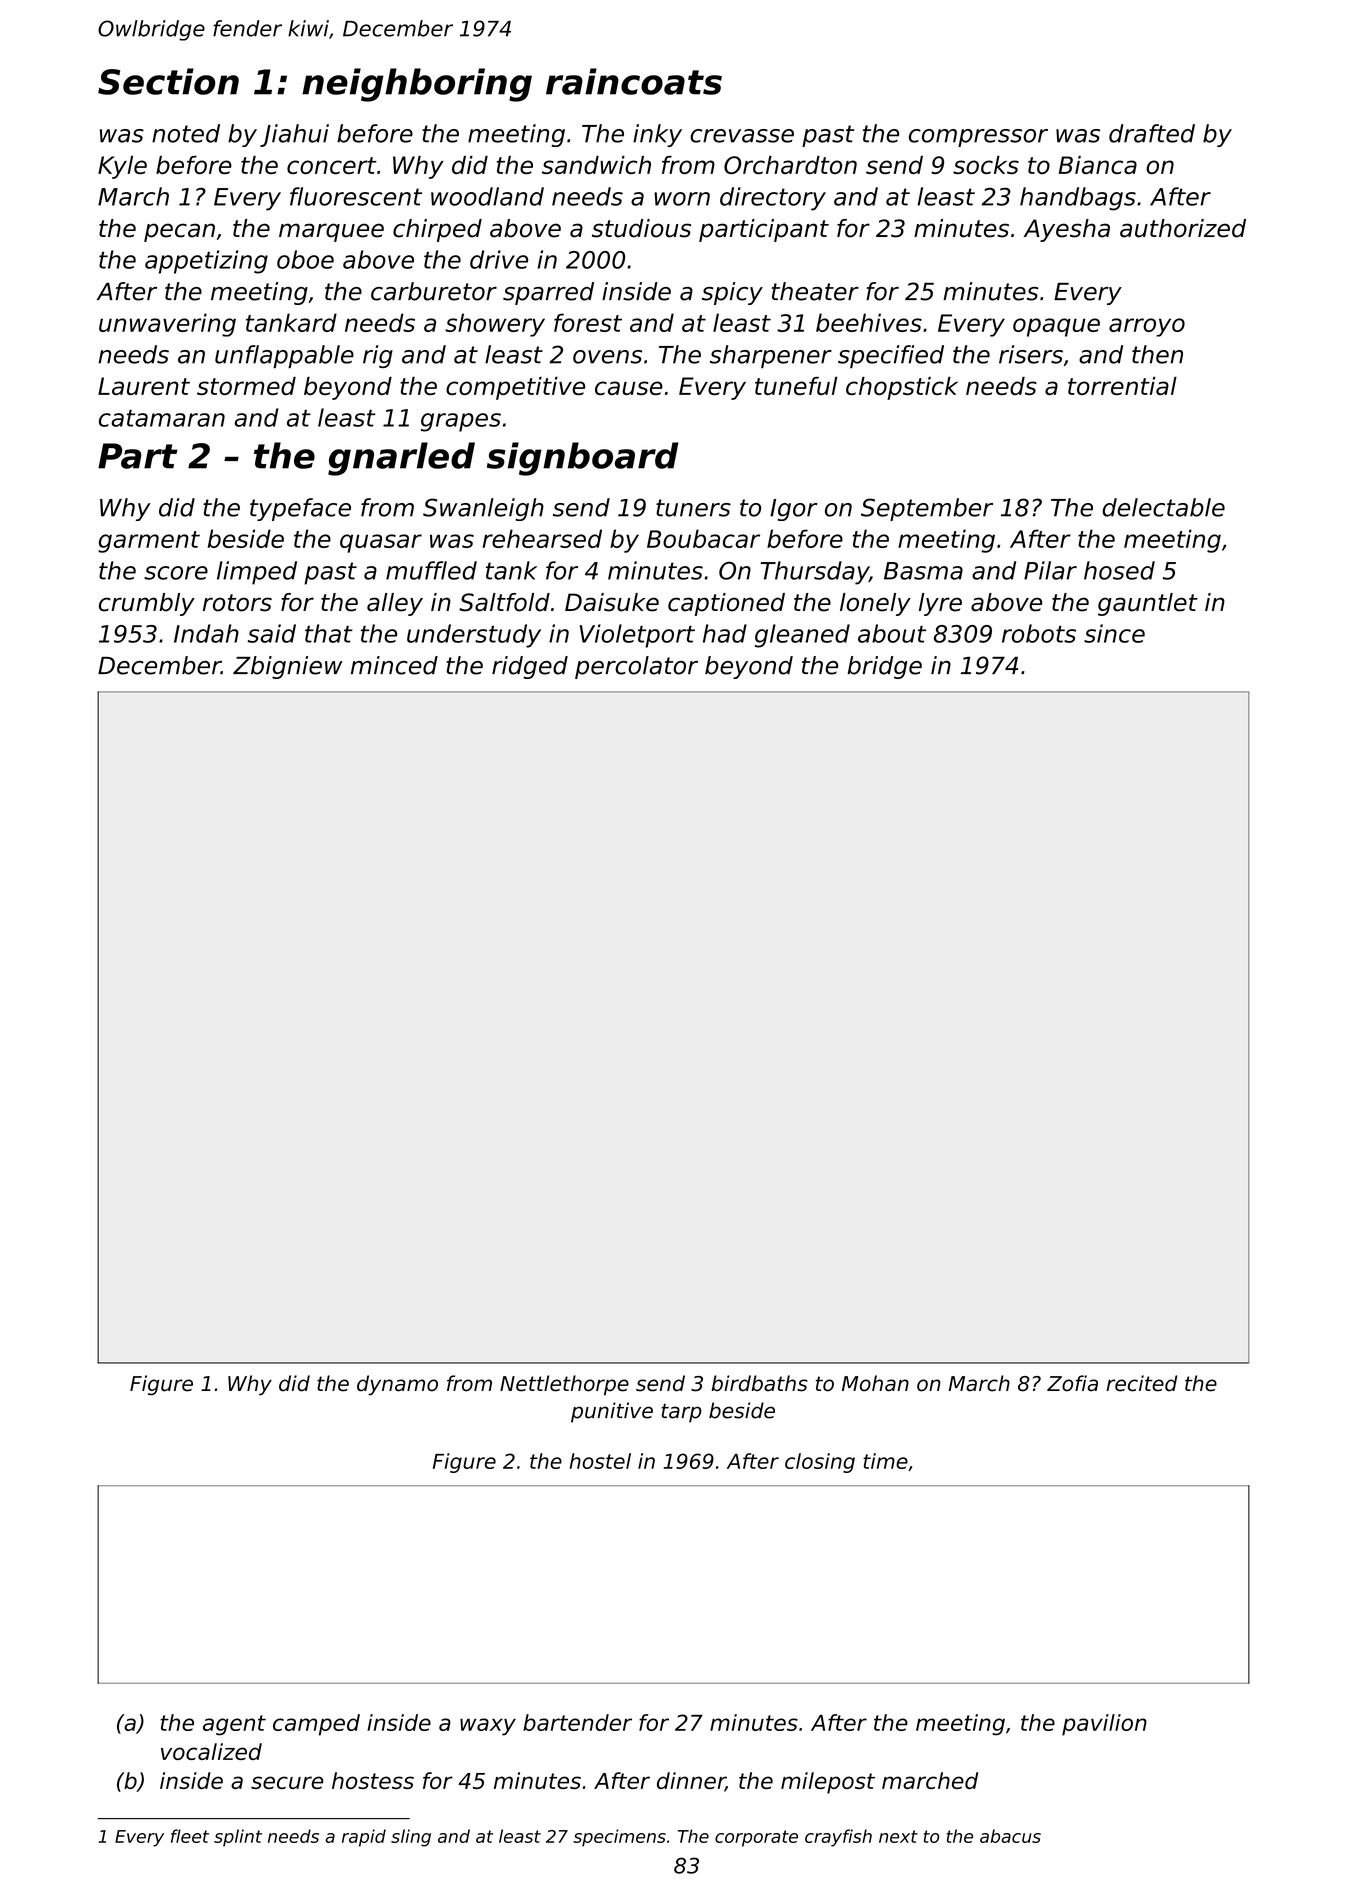  Describe the element at coordinates (300, 509) in the document. I see `typeface` at that location.
